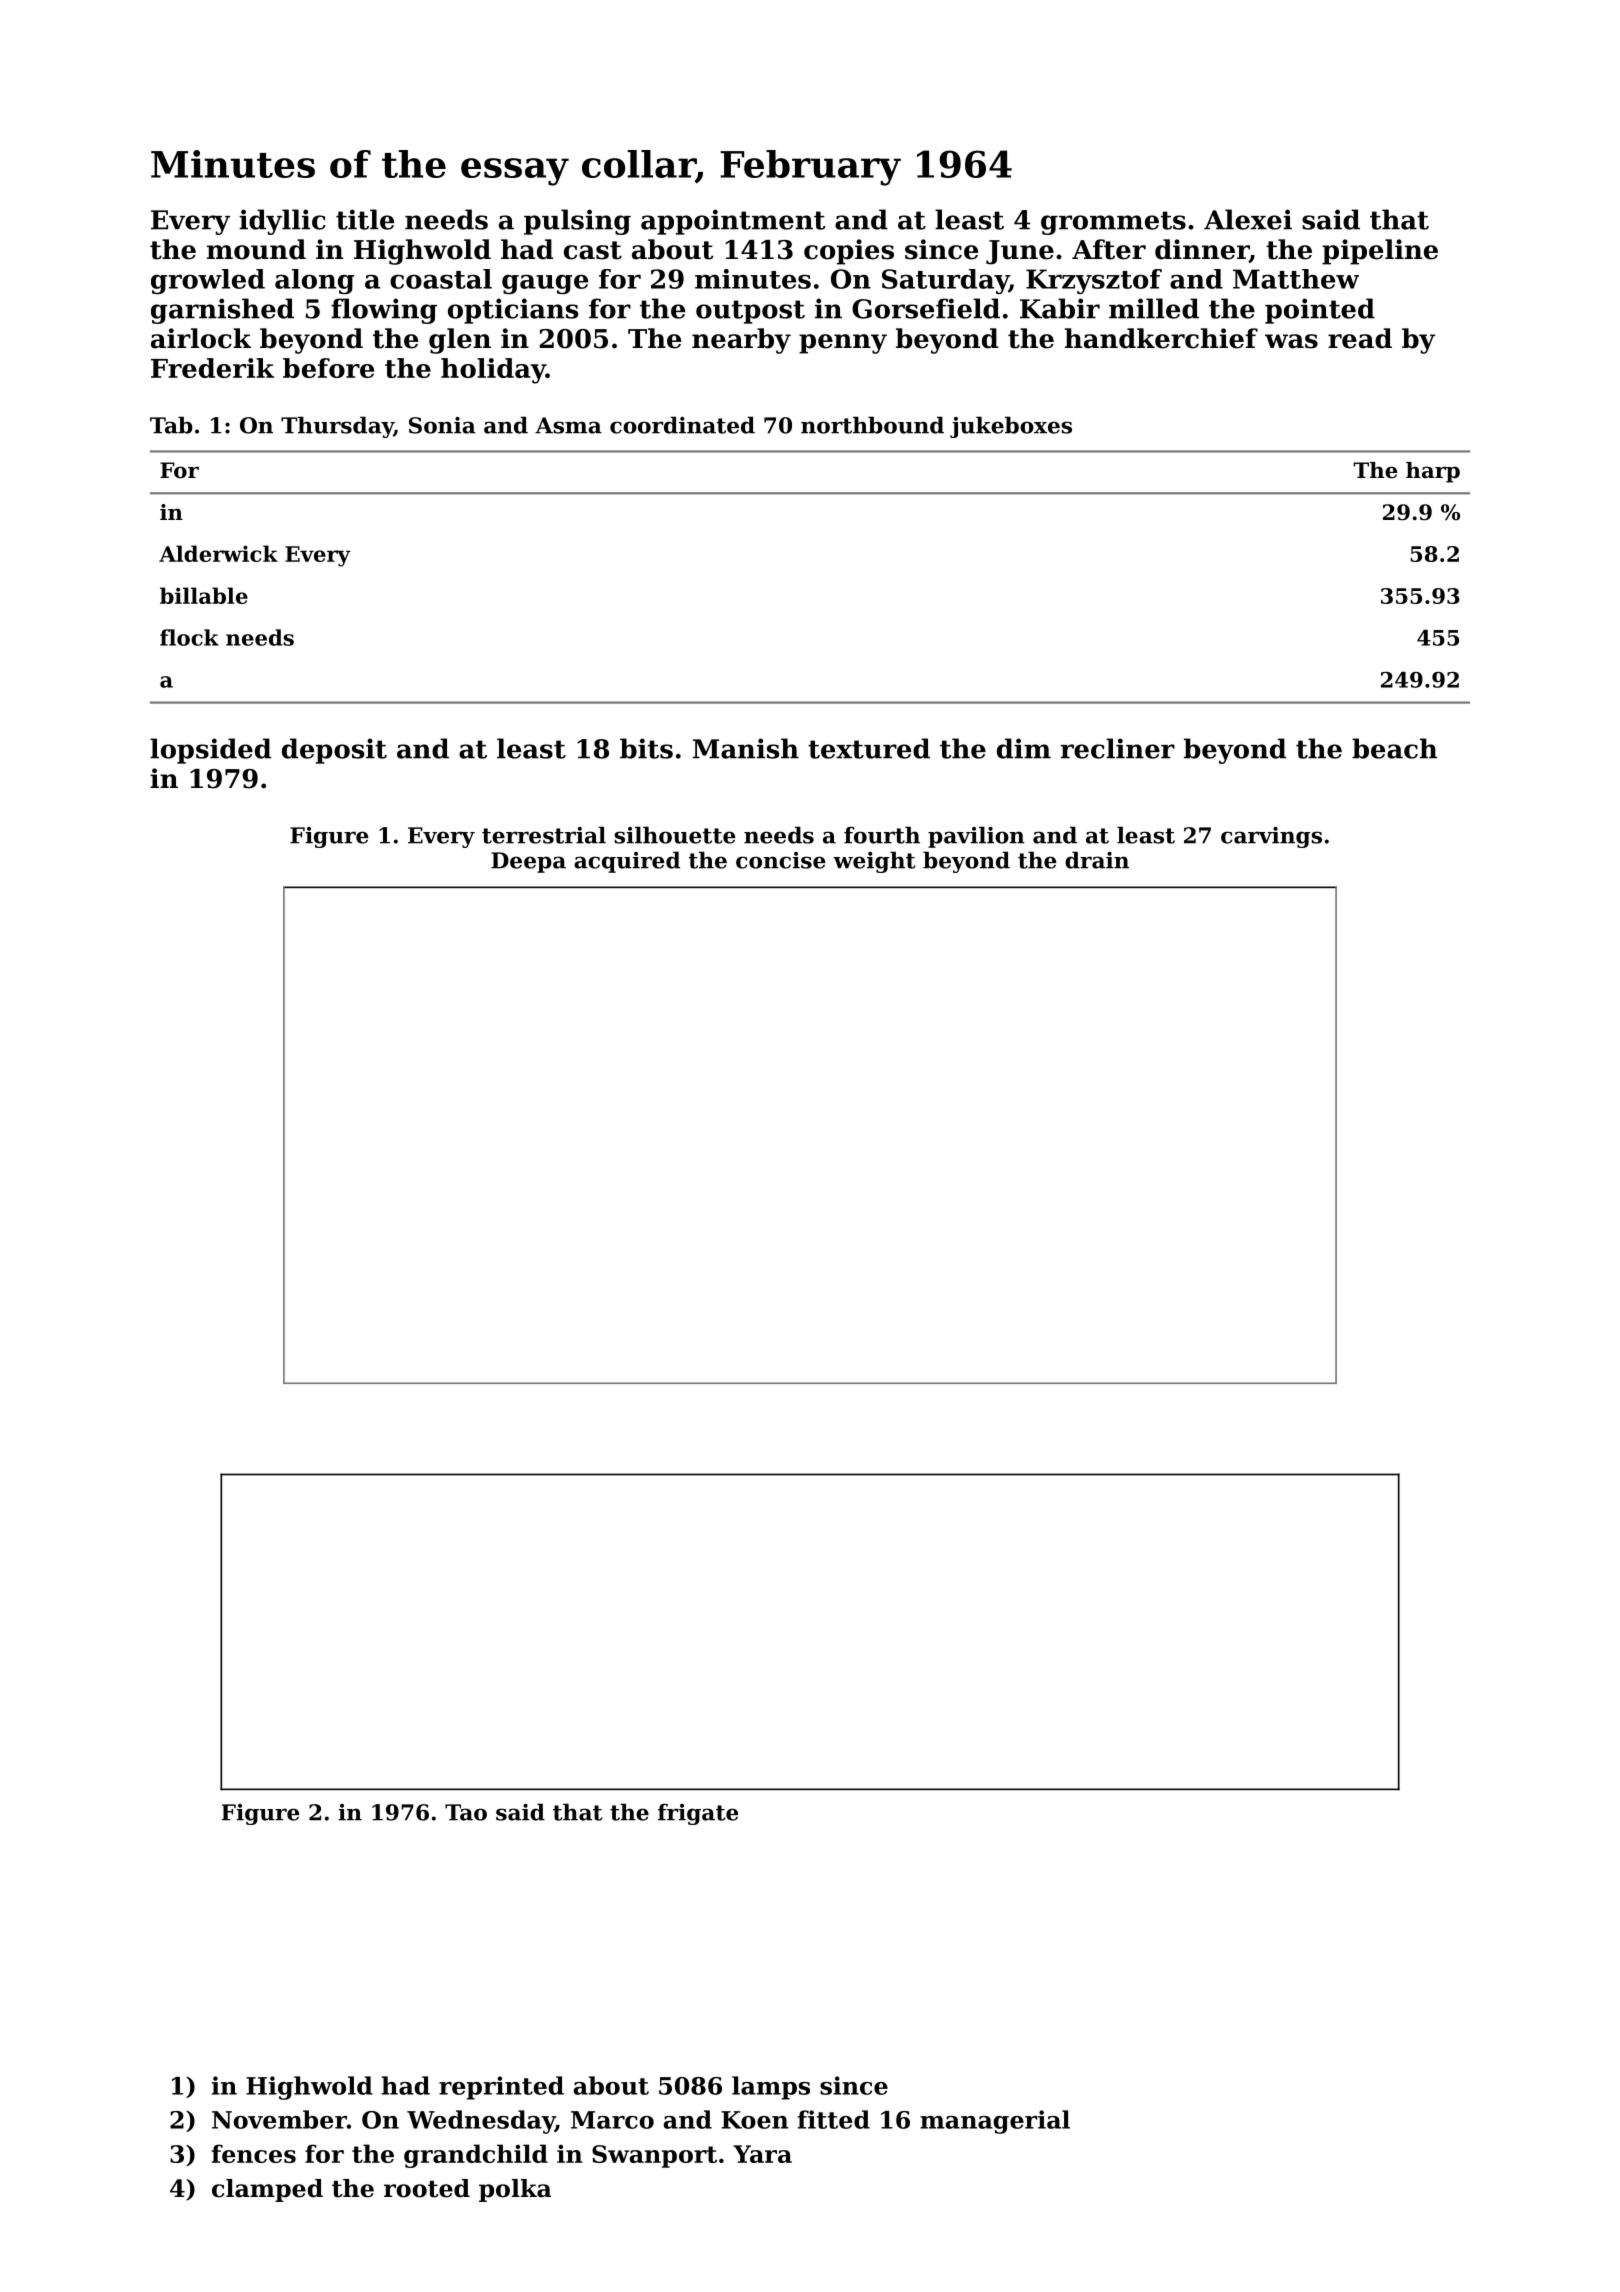  Describe the element at coordinates (1271, 837) in the screenshot. I see `carvings` at that location.
